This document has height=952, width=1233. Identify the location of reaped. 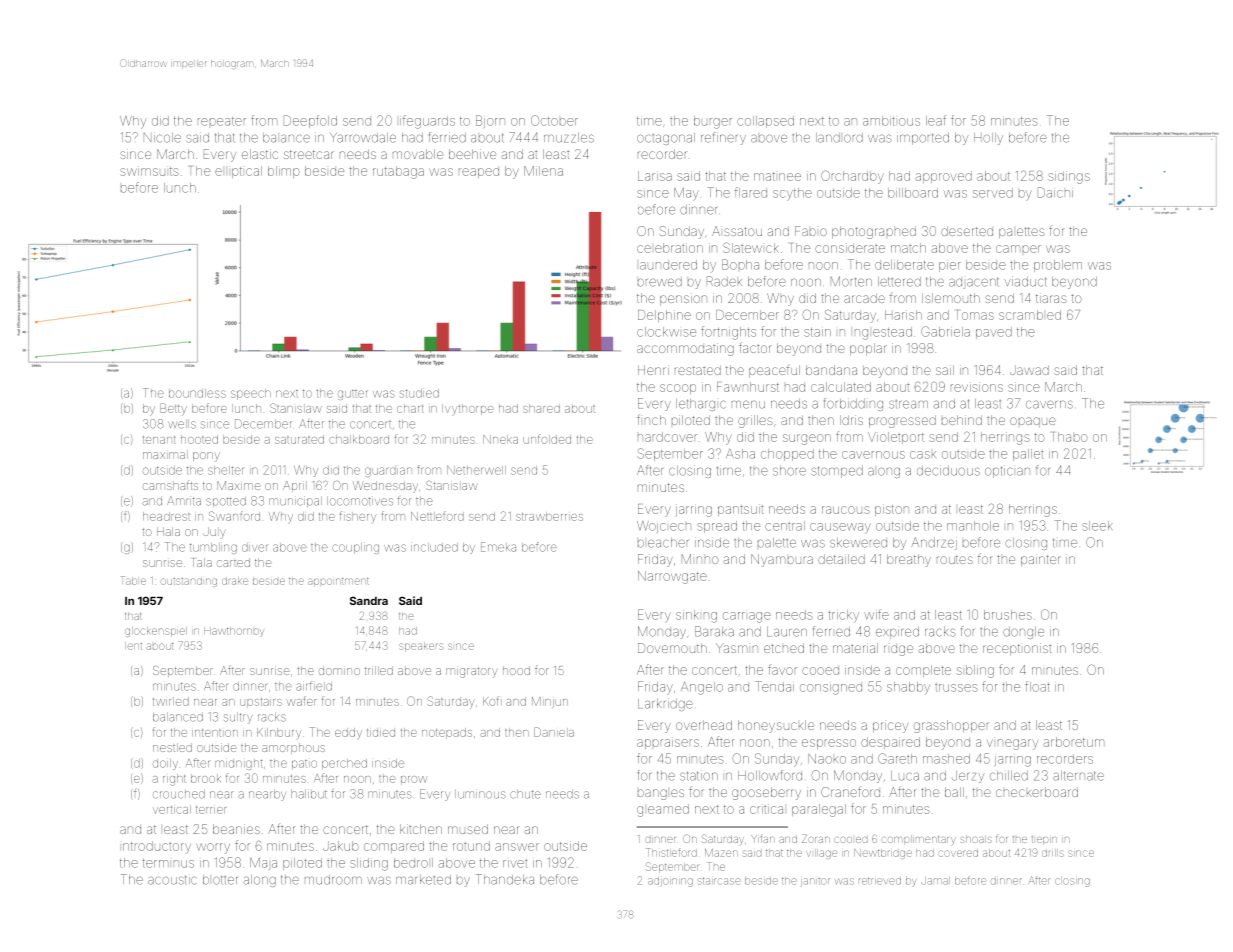
(479, 173).
